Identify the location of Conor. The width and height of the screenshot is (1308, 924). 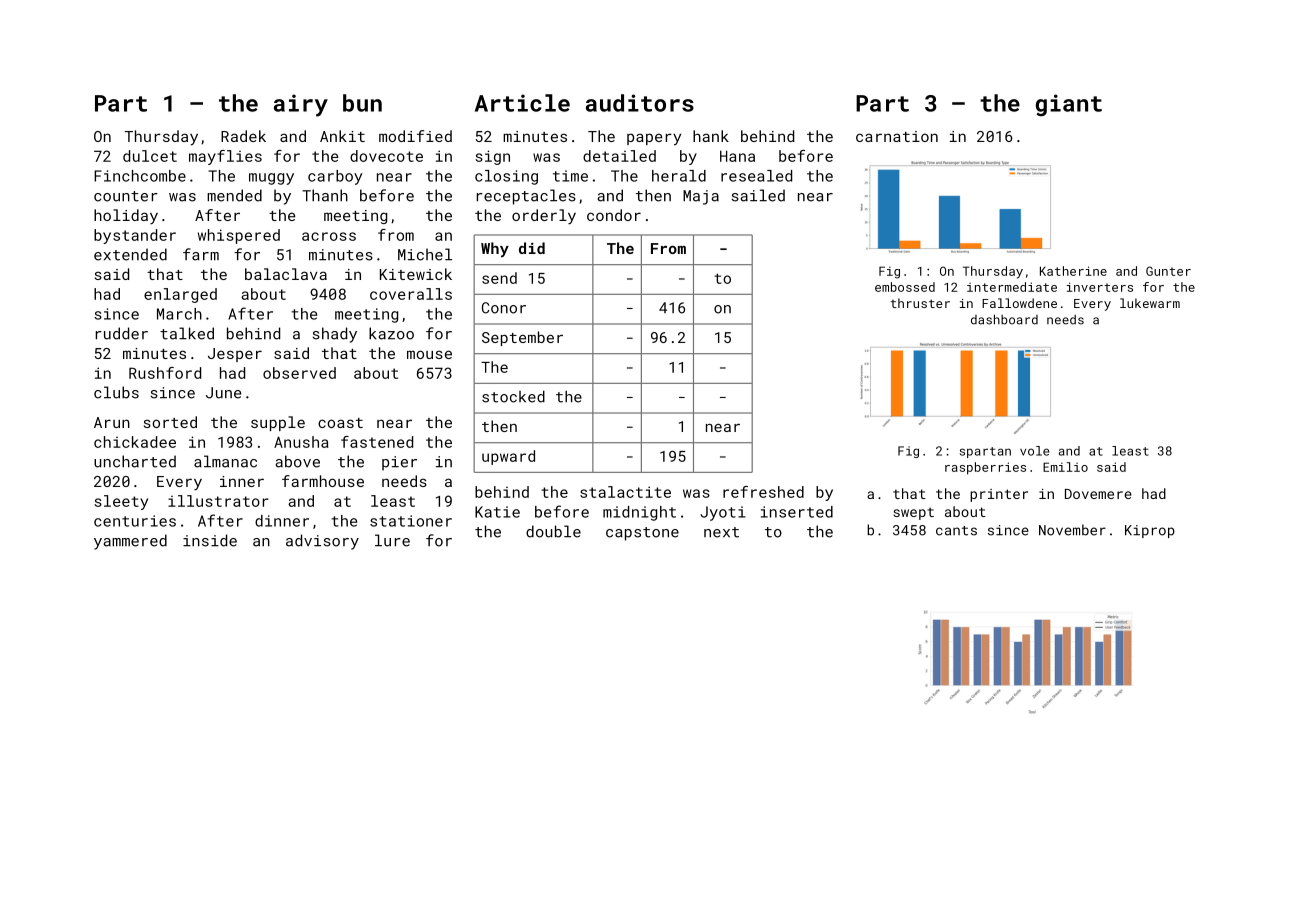
(504, 308).
